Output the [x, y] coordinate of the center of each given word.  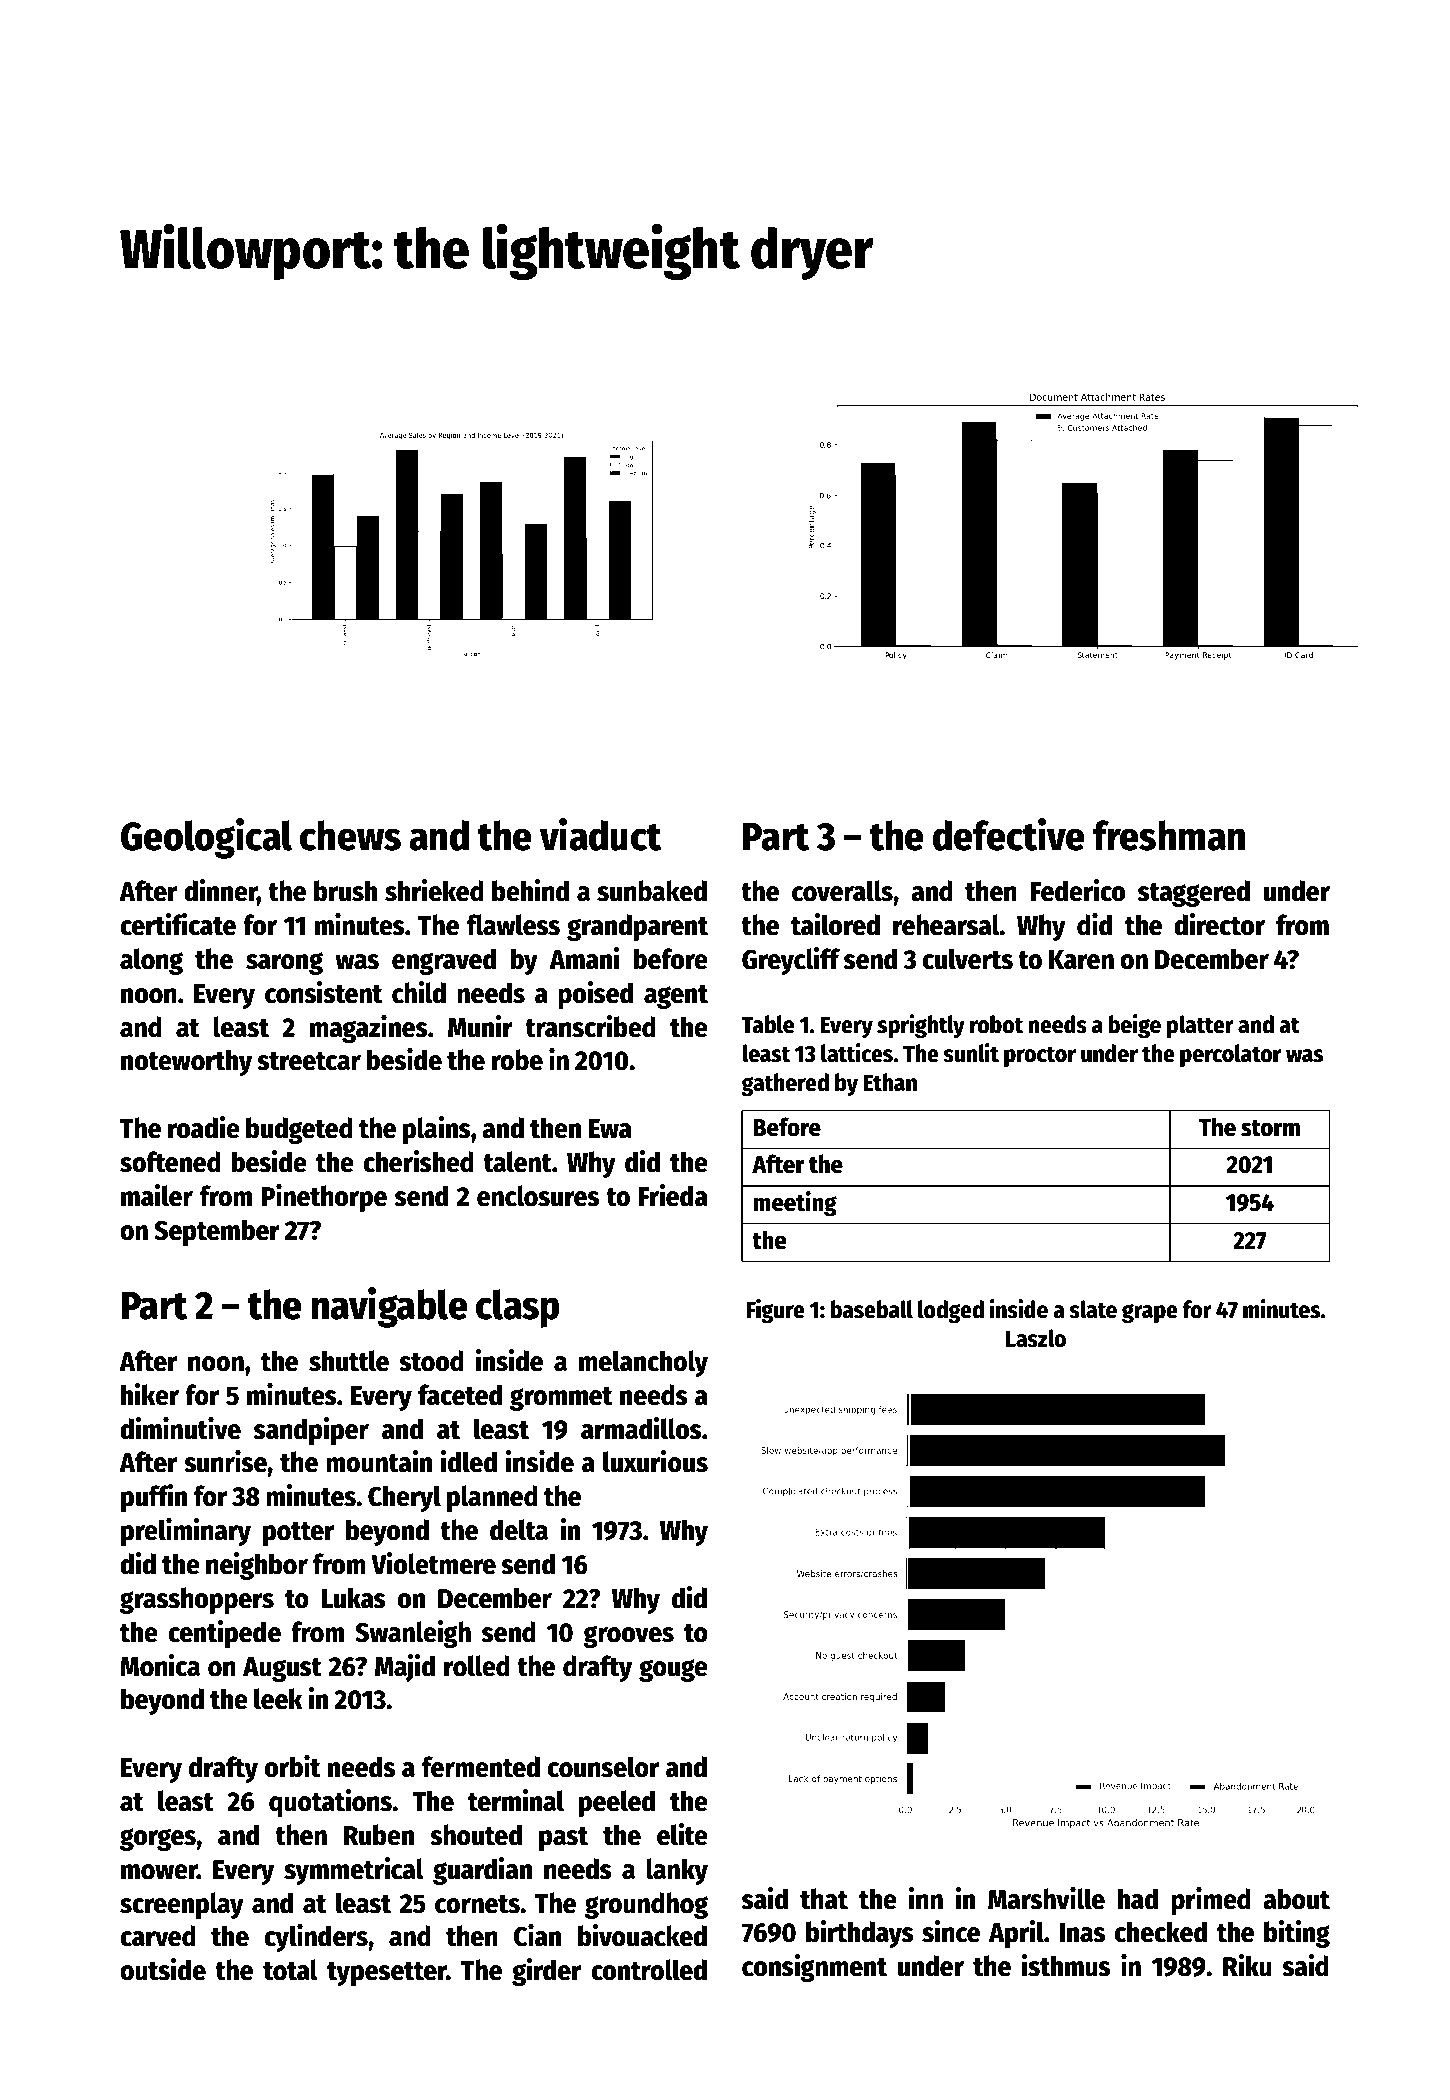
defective [1009, 834]
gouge [673, 1670]
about [1296, 1899]
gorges [158, 1839]
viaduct [600, 834]
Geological [206, 838]
